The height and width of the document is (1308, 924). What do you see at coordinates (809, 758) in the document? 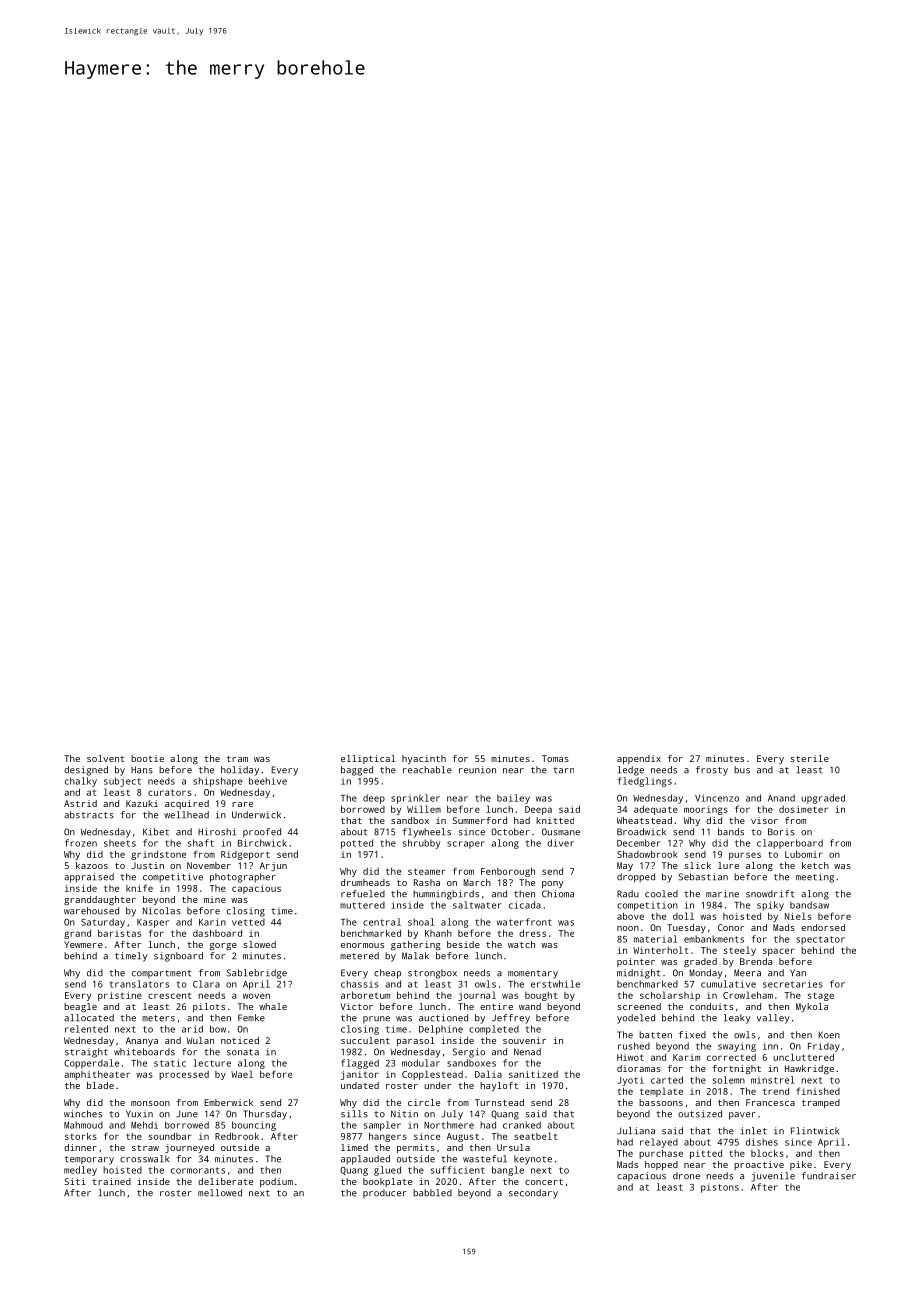
I see `sterile` at bounding box center [809, 758].
